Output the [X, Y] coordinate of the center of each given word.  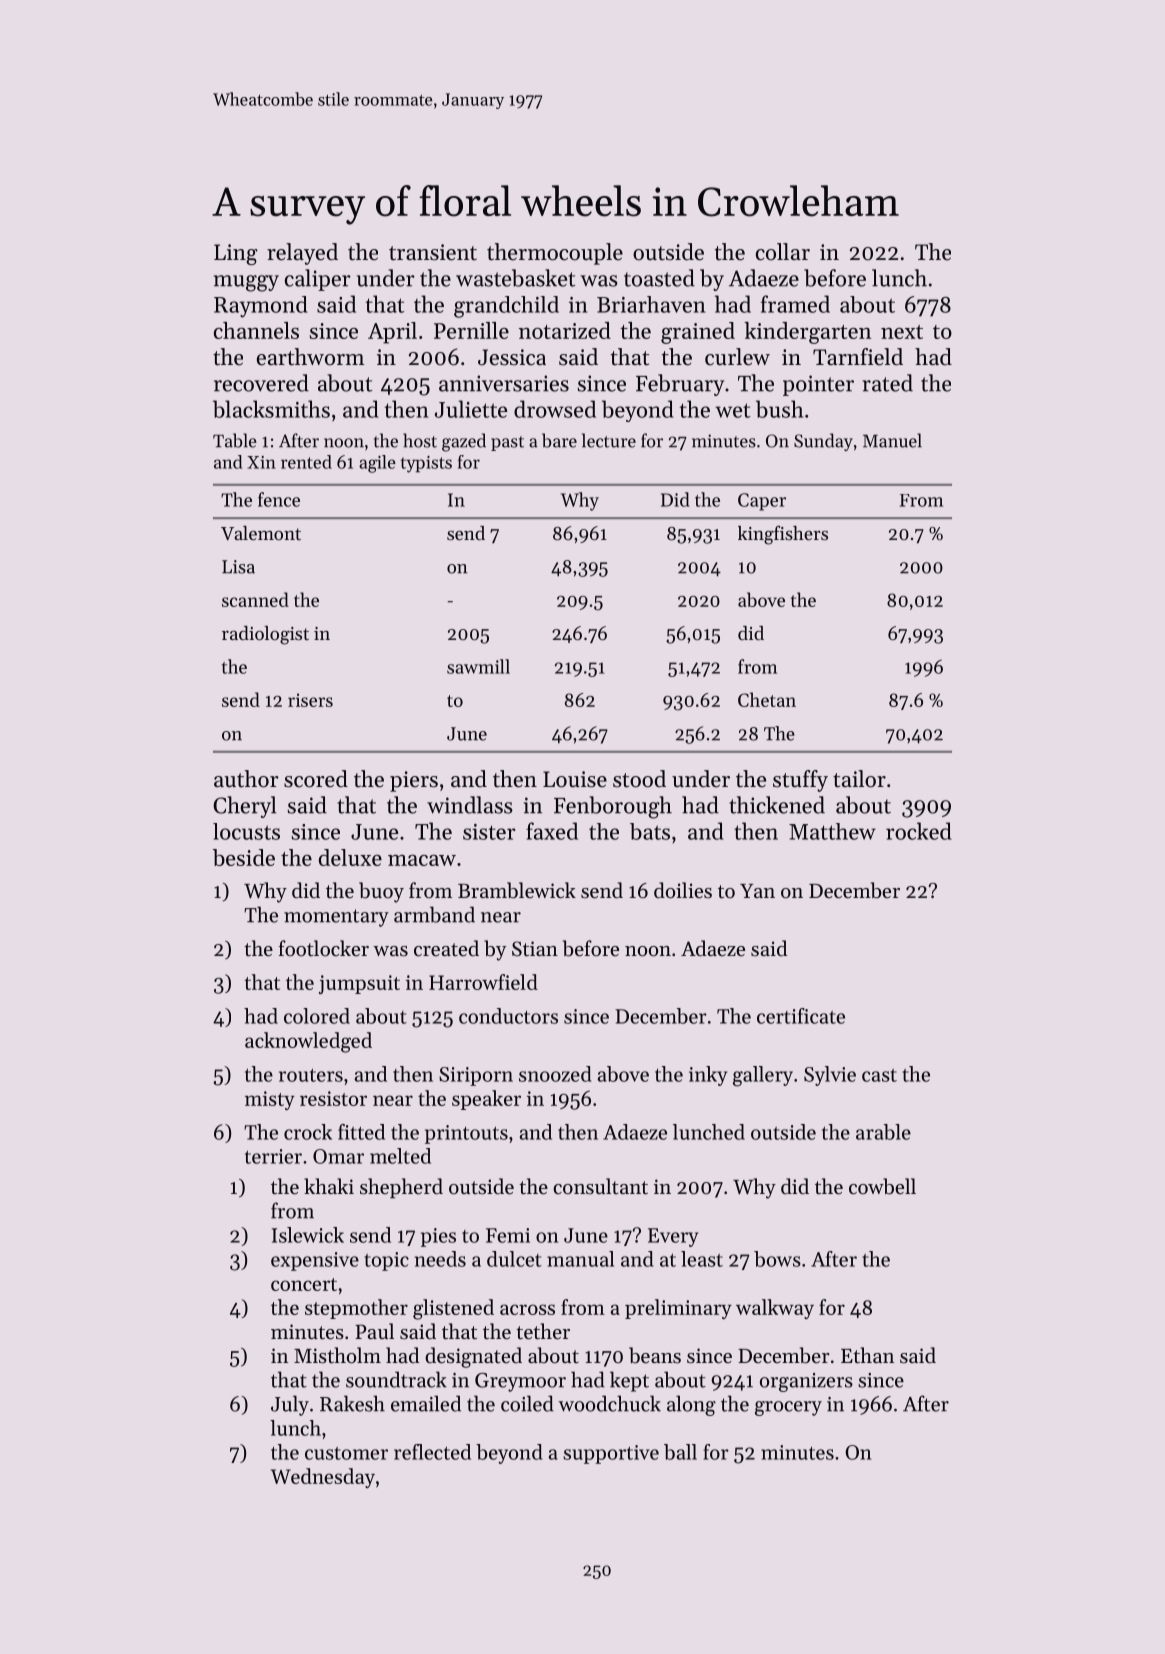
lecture [609, 440]
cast [879, 1075]
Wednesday [323, 1478]
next [902, 332]
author [246, 779]
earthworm [310, 357]
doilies [683, 890]
